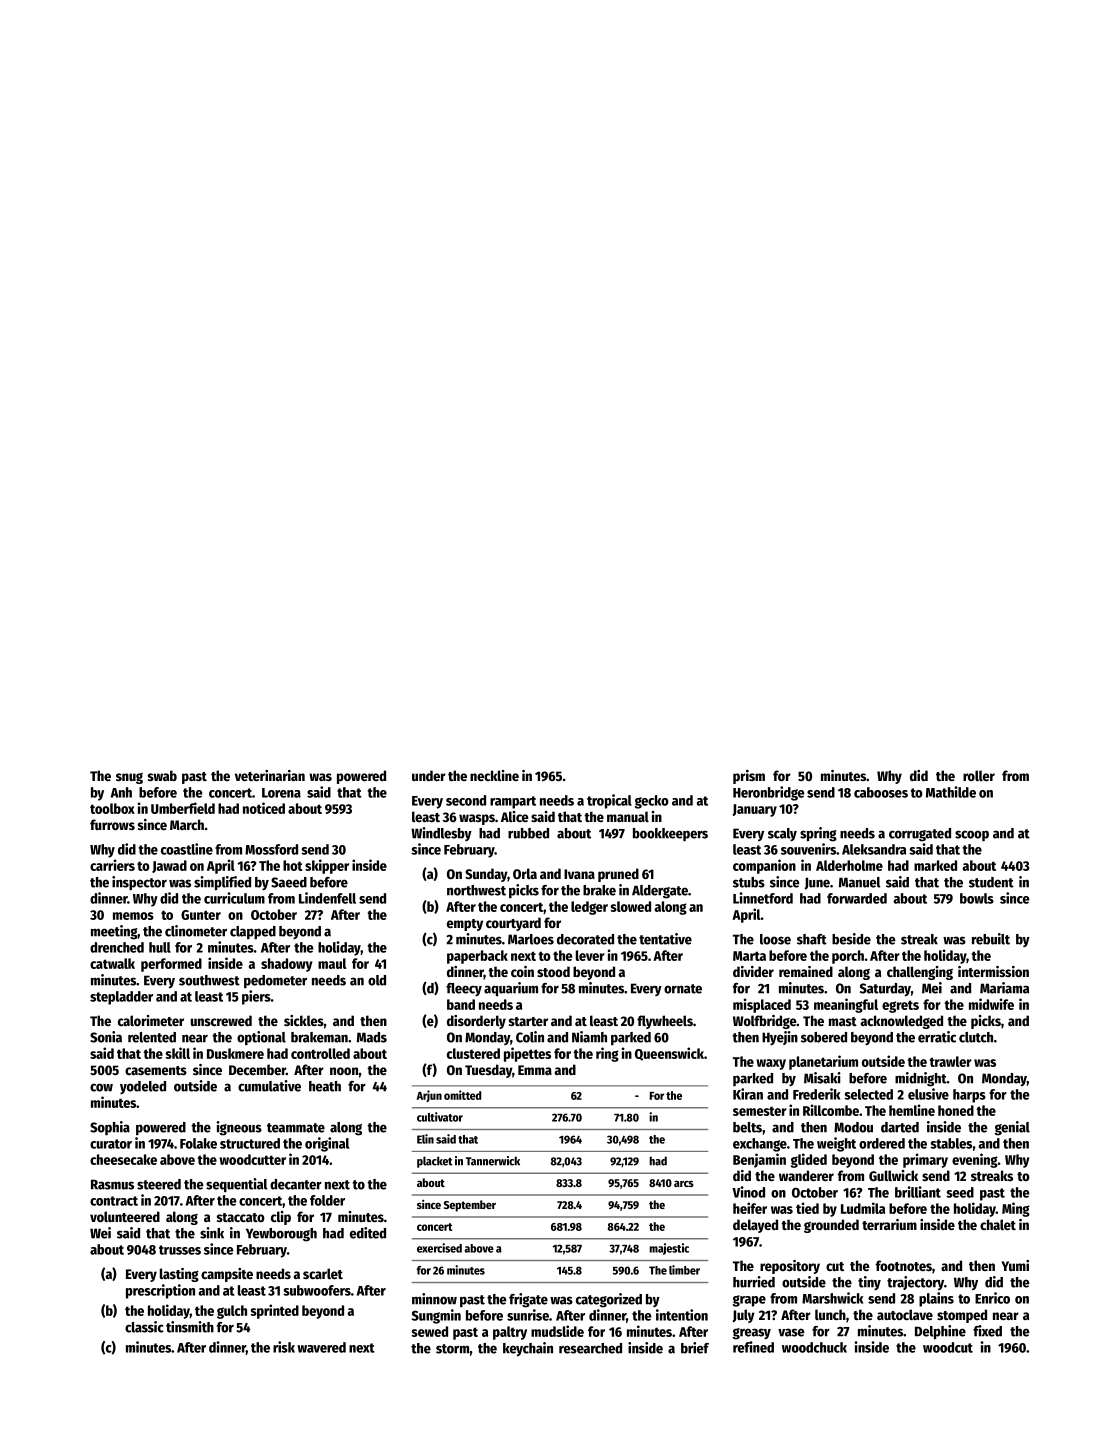  What do you see at coordinates (281, 793) in the screenshot?
I see `Lorena` at bounding box center [281, 793].
